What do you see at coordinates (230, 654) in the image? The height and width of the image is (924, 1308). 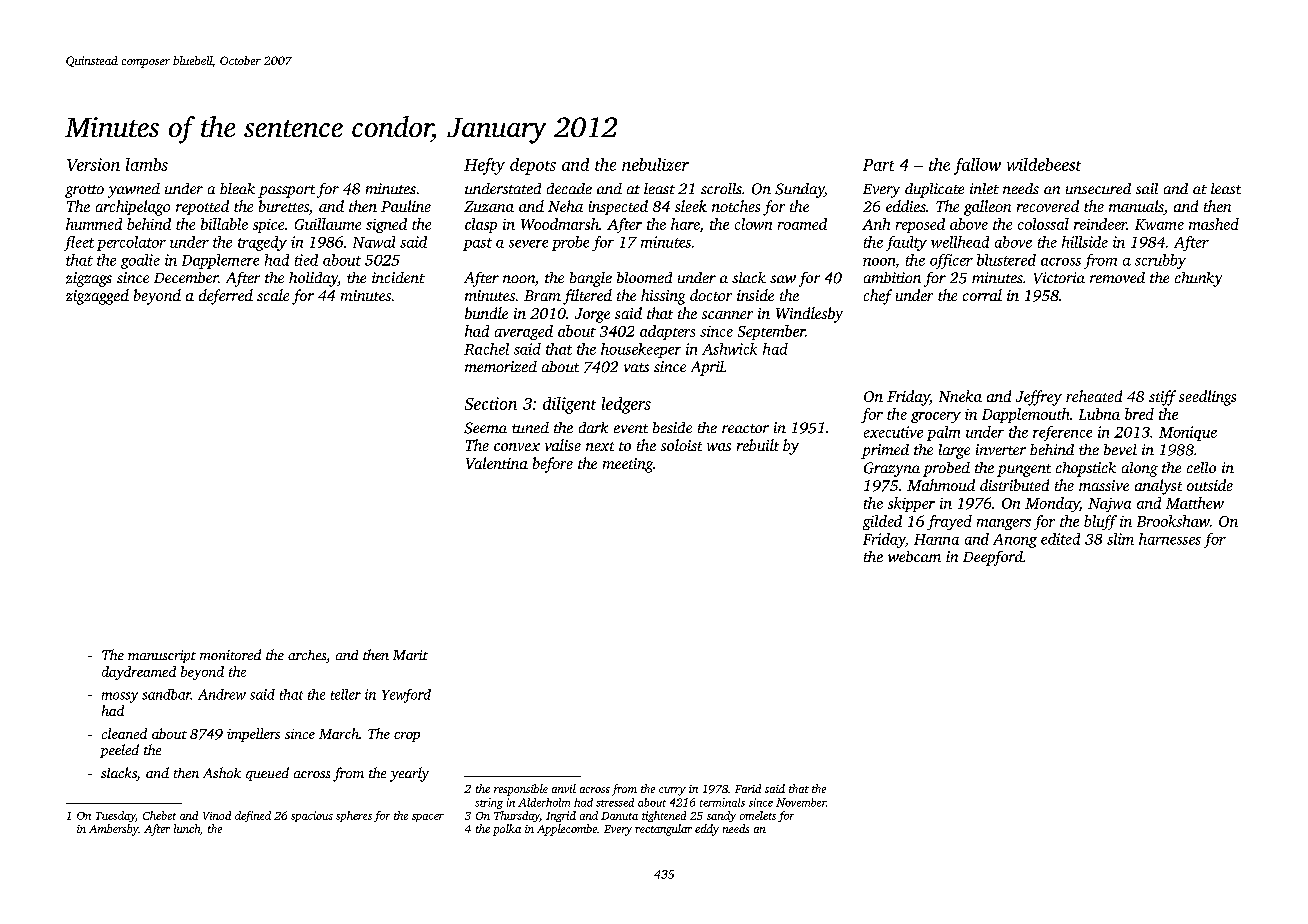 I see `monitored` at bounding box center [230, 654].
